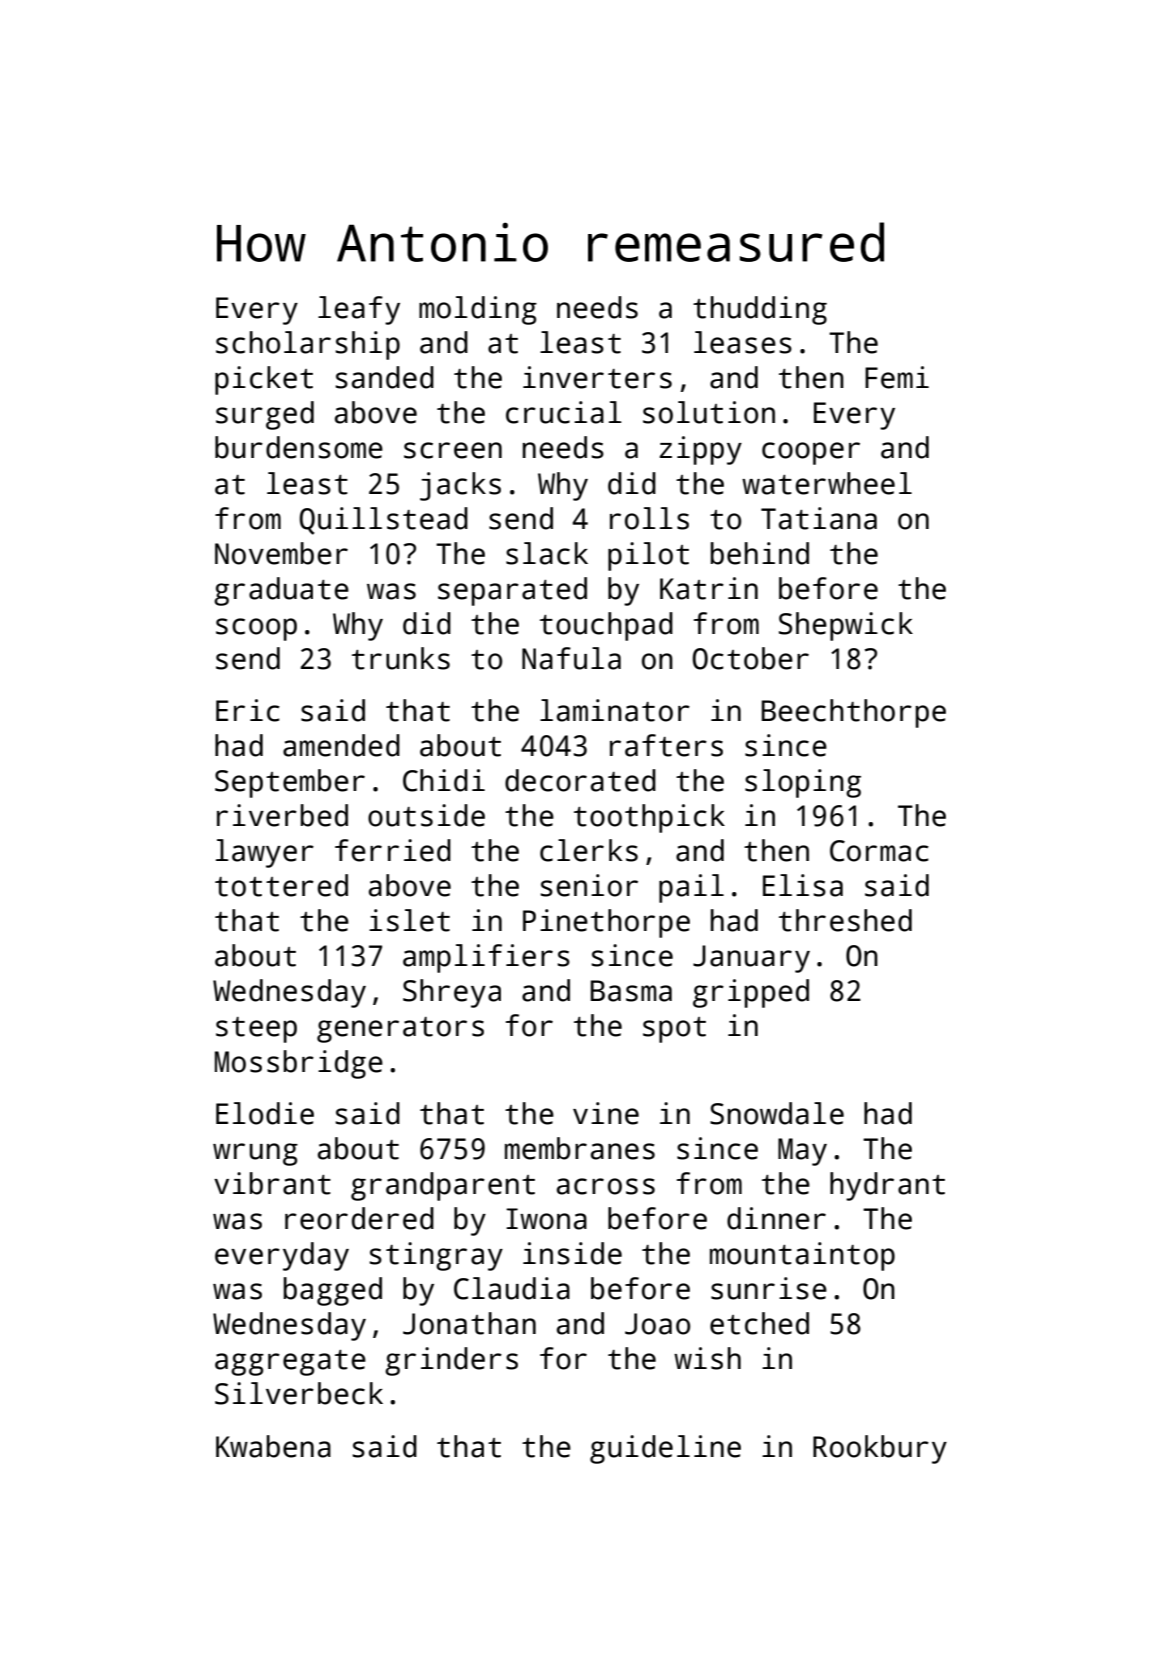  Describe the element at coordinates (854, 713) in the image. I see `Beechthorpe` at that location.
